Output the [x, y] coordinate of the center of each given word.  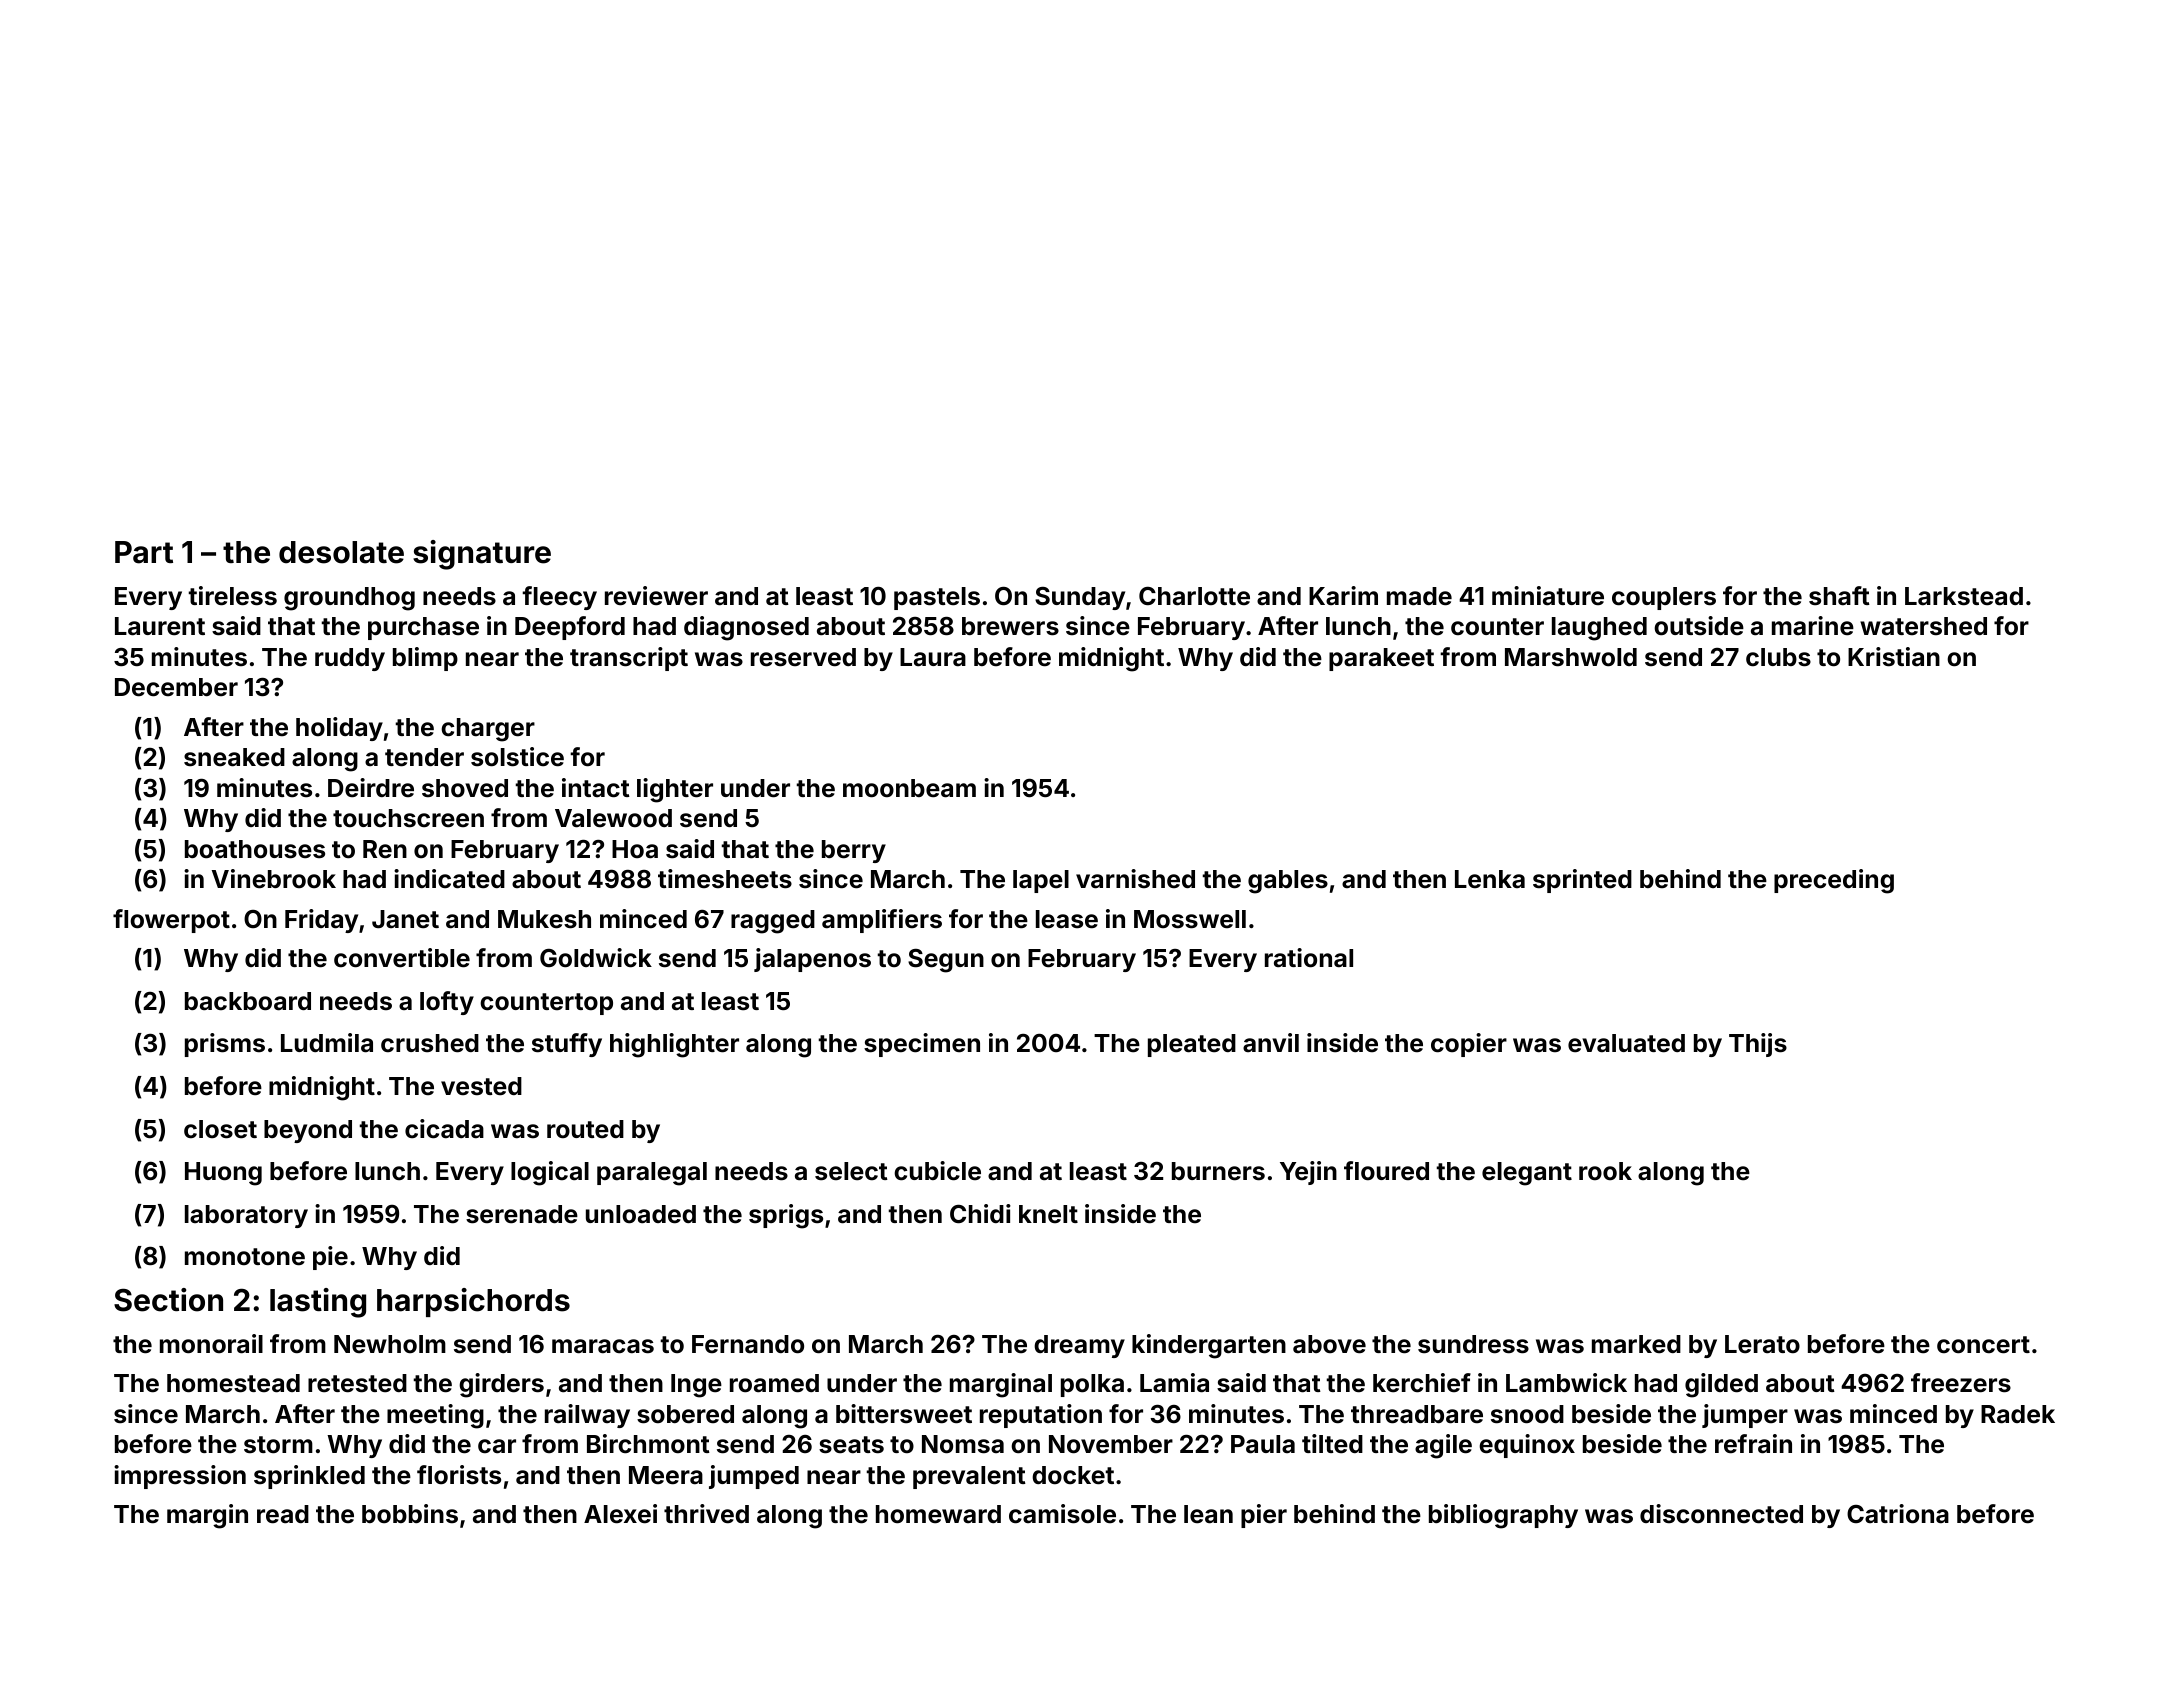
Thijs [1758, 1045]
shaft [1839, 596]
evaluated [1626, 1043]
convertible [402, 958]
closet [220, 1129]
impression [180, 1477]
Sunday [1080, 598]
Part [144, 552]
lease [1067, 919]
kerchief [1422, 1383]
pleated [1192, 1045]
